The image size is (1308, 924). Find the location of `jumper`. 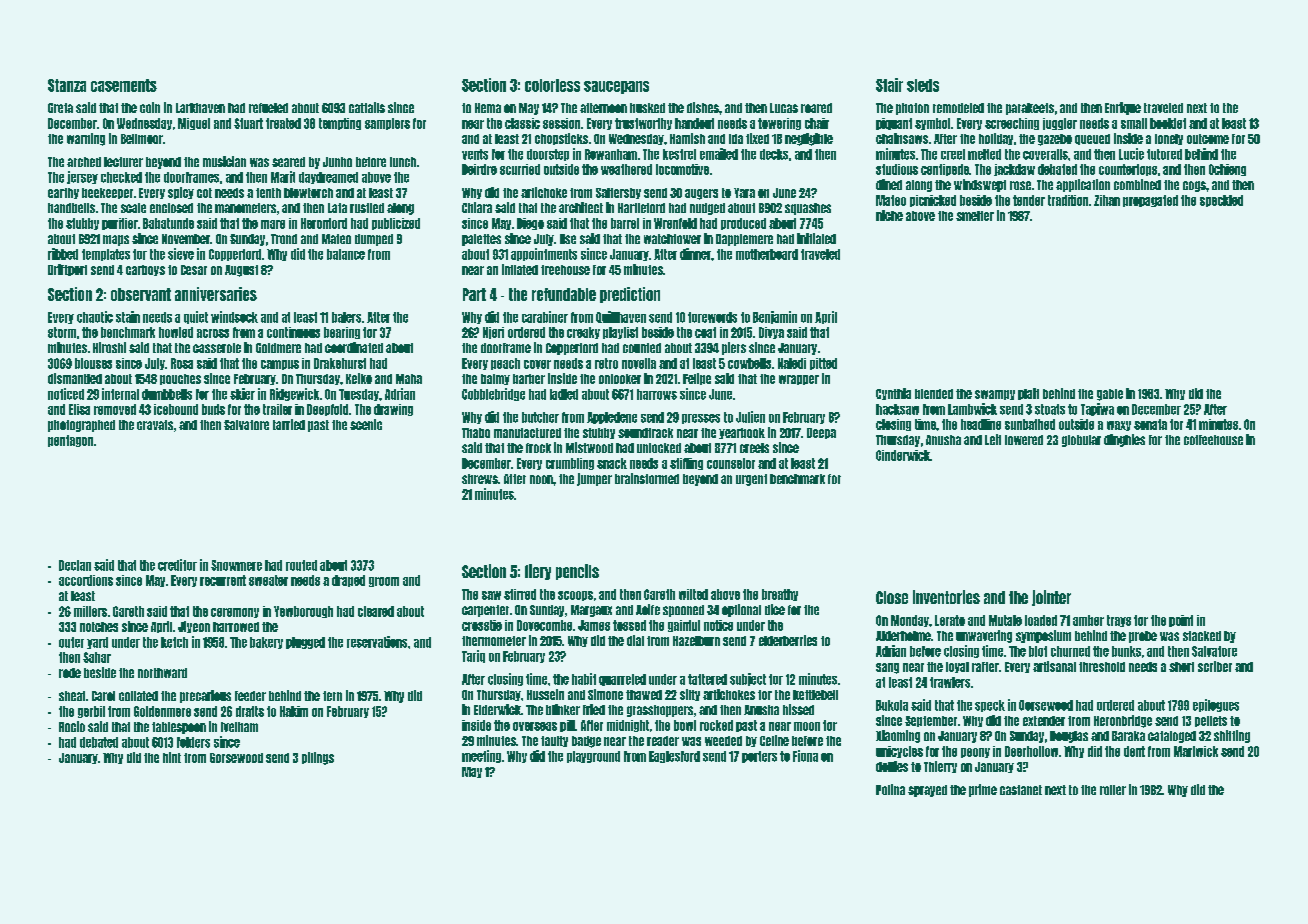

jumper is located at coordinates (594, 479).
